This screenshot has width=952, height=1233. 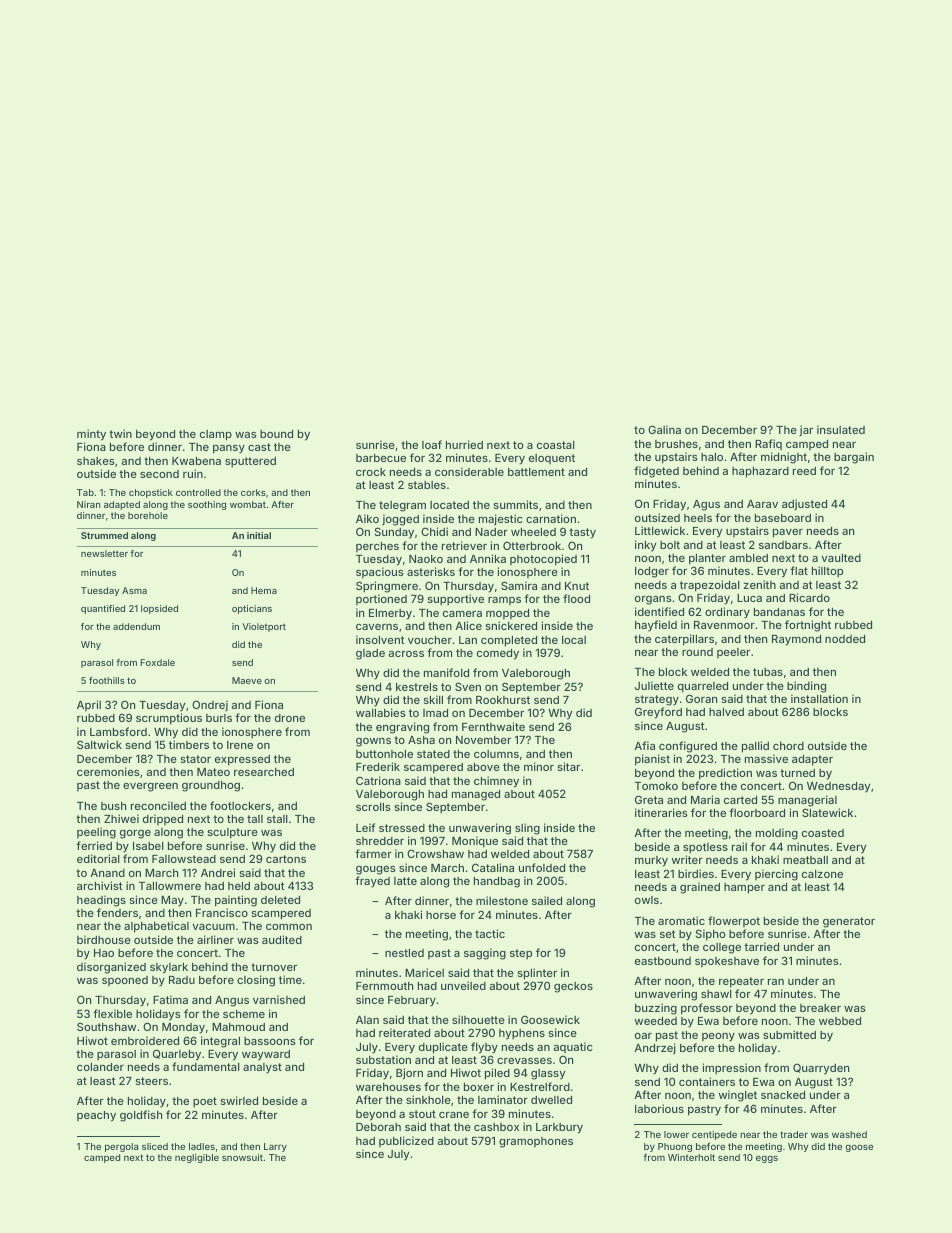 What do you see at coordinates (493, 726) in the screenshot?
I see `Fernthwaite` at bounding box center [493, 726].
